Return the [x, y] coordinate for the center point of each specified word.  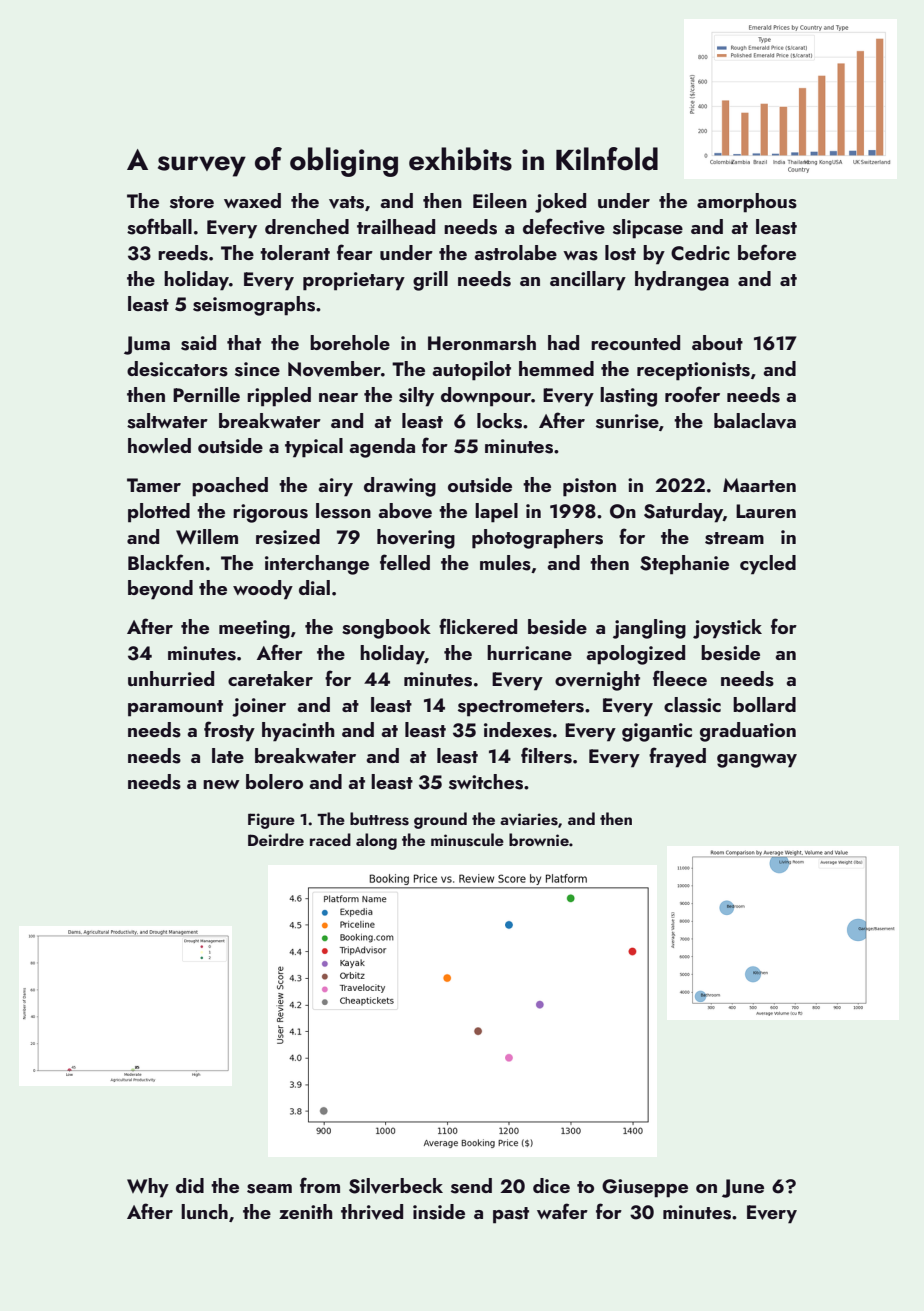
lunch [204, 1211]
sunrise [627, 421]
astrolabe [515, 253]
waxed [252, 200]
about [717, 342]
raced [330, 839]
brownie [539, 839]
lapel [496, 513]
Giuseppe [645, 1188]
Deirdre [276, 839]
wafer [562, 1211]
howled [159, 445]
